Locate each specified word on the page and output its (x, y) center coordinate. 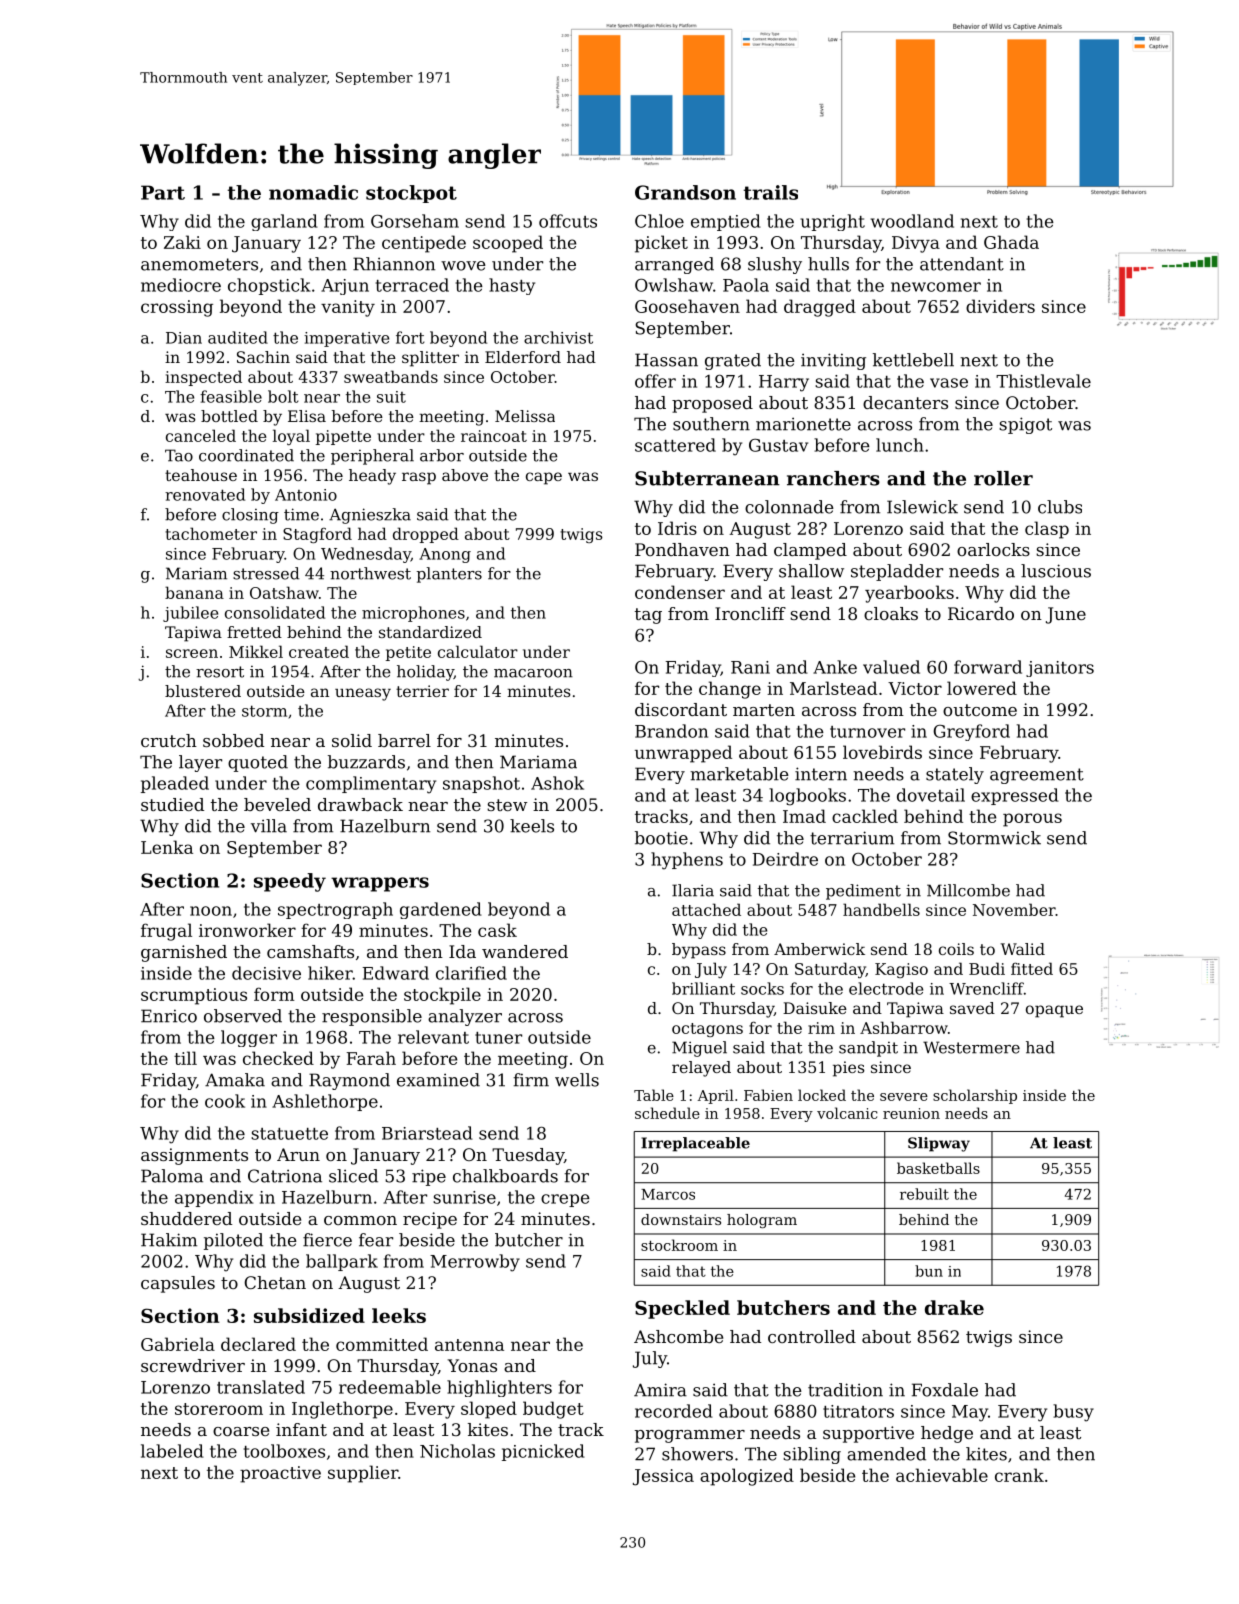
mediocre (181, 285)
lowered (982, 688)
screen (192, 653)
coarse (241, 1431)
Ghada (1011, 242)
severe (904, 1097)
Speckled (682, 1309)
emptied (726, 222)
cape (544, 478)
